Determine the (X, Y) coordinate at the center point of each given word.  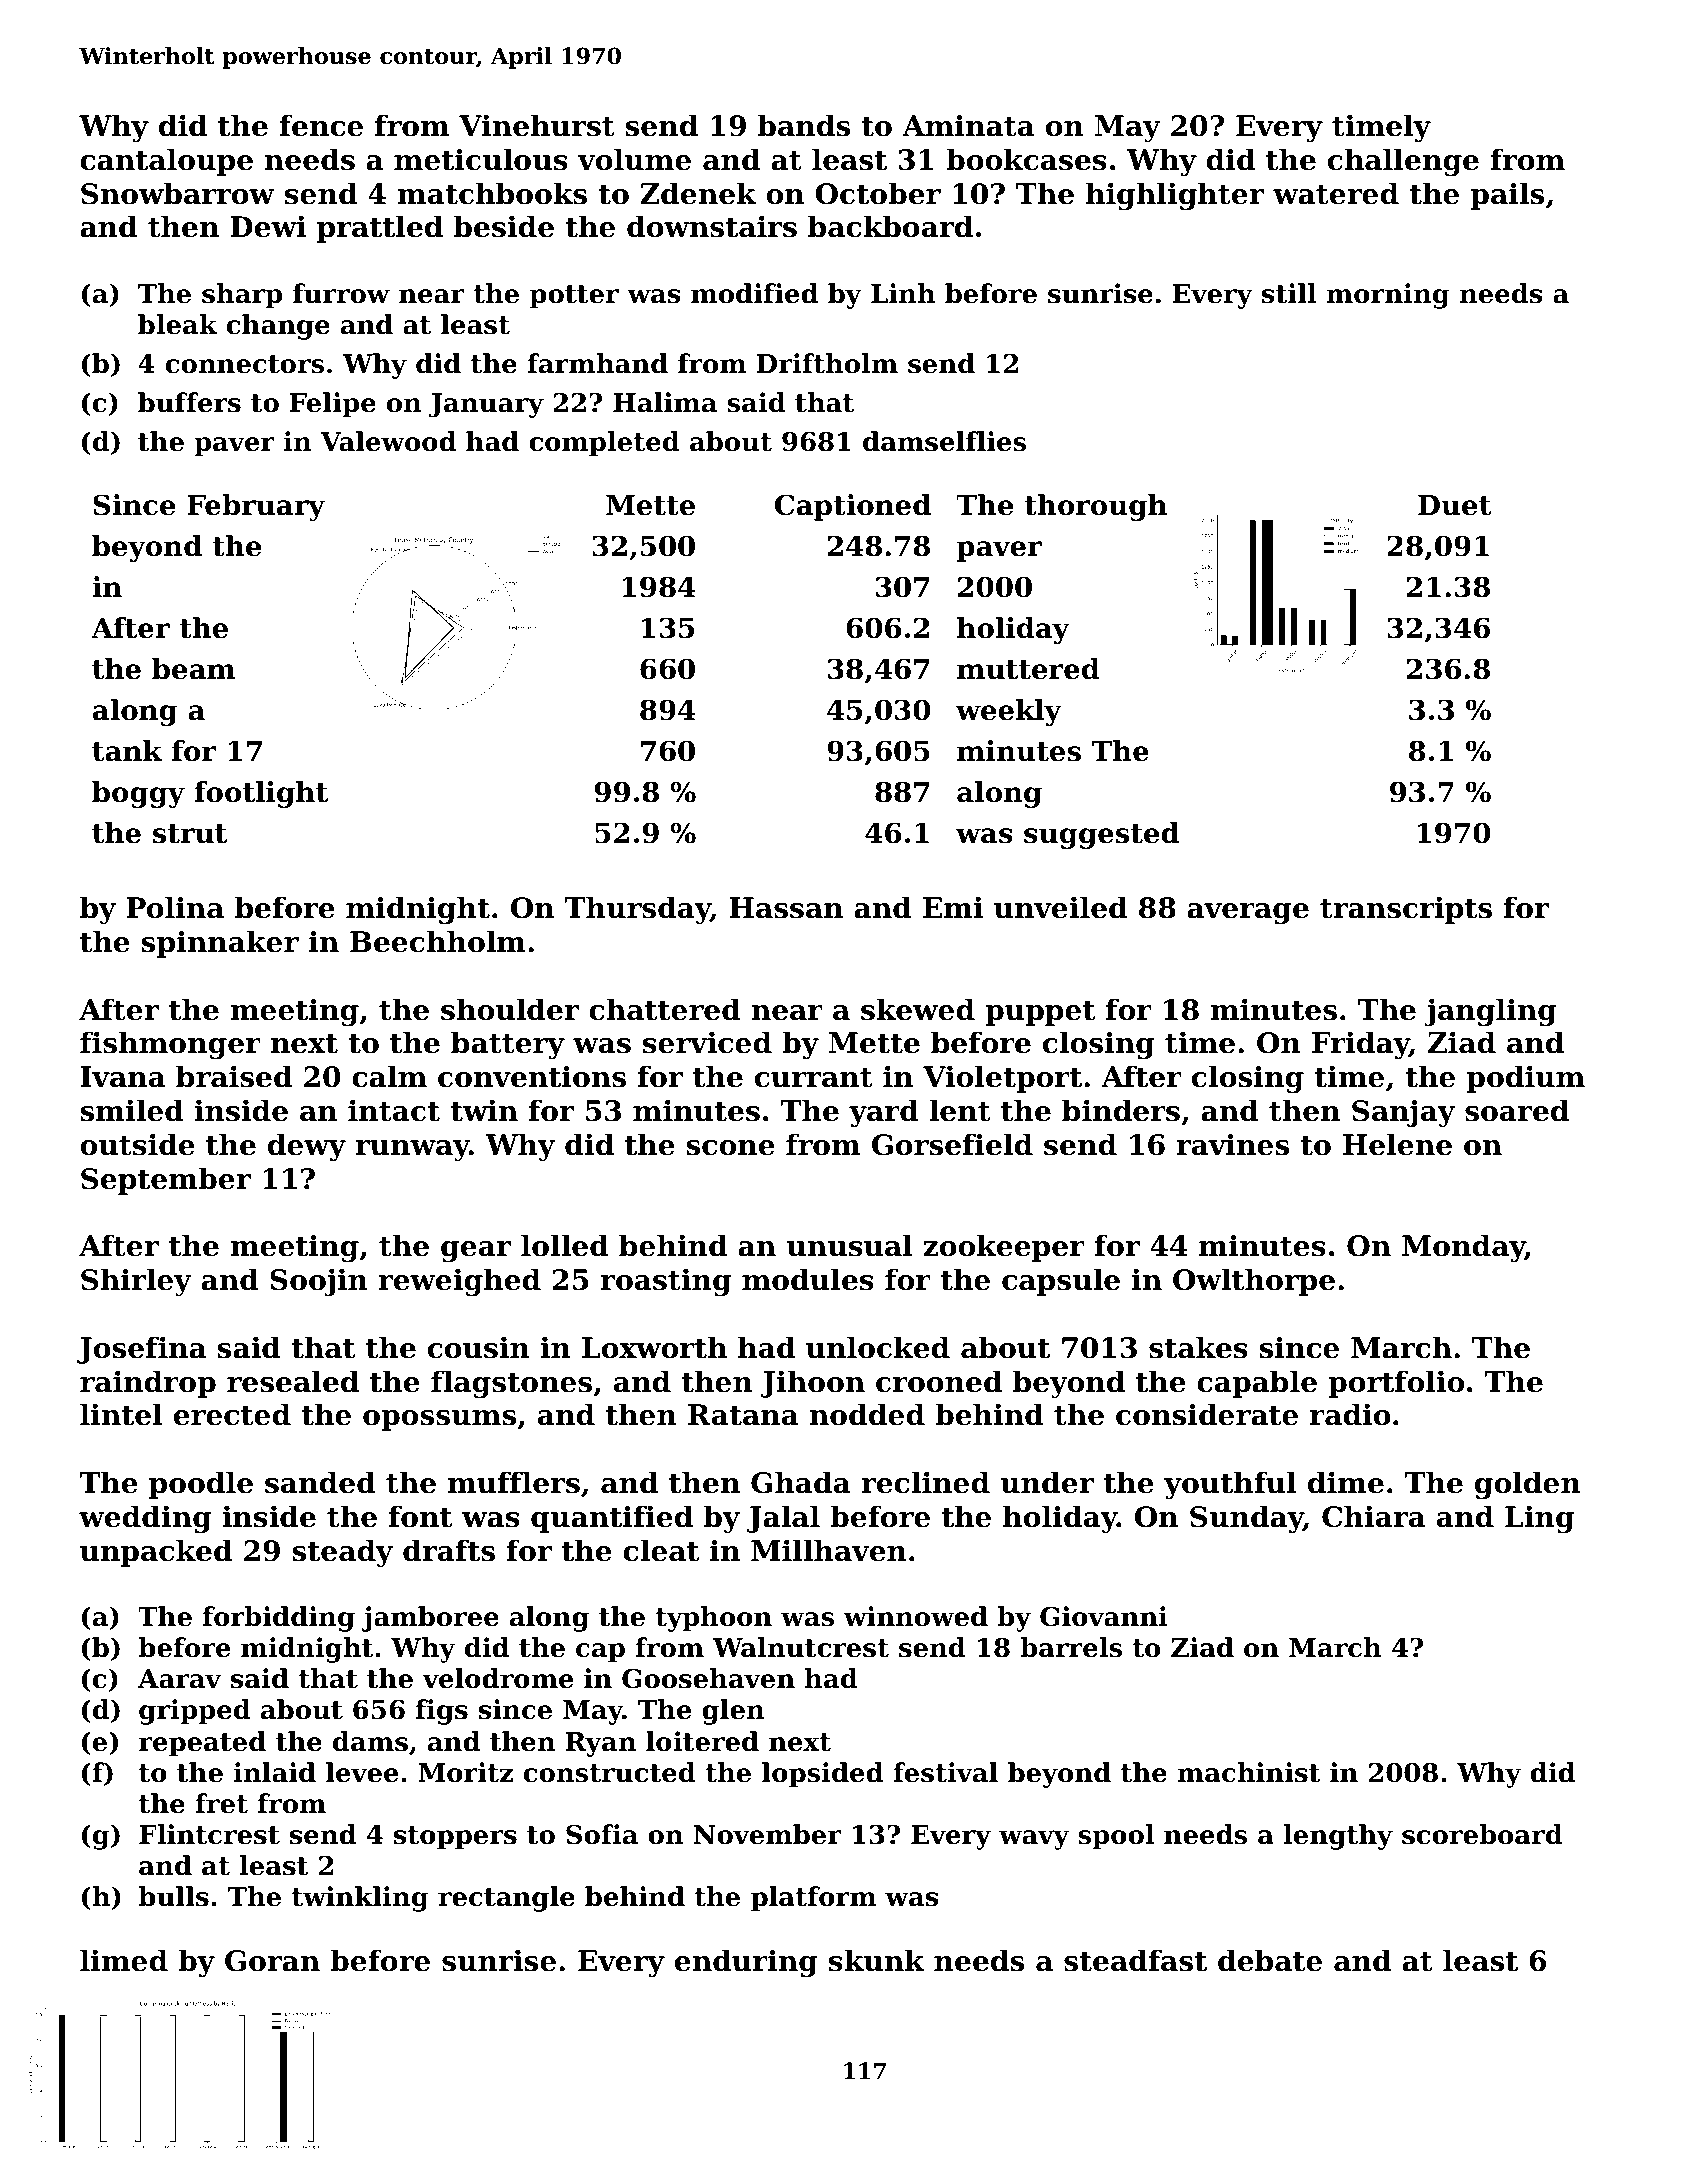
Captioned (853, 507)
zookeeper (1004, 1248)
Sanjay (1403, 1113)
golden (1528, 1485)
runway (413, 1150)
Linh (903, 293)
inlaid (275, 1772)
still (1289, 293)
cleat (661, 1550)
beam (193, 669)
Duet (1454, 505)
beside (504, 226)
